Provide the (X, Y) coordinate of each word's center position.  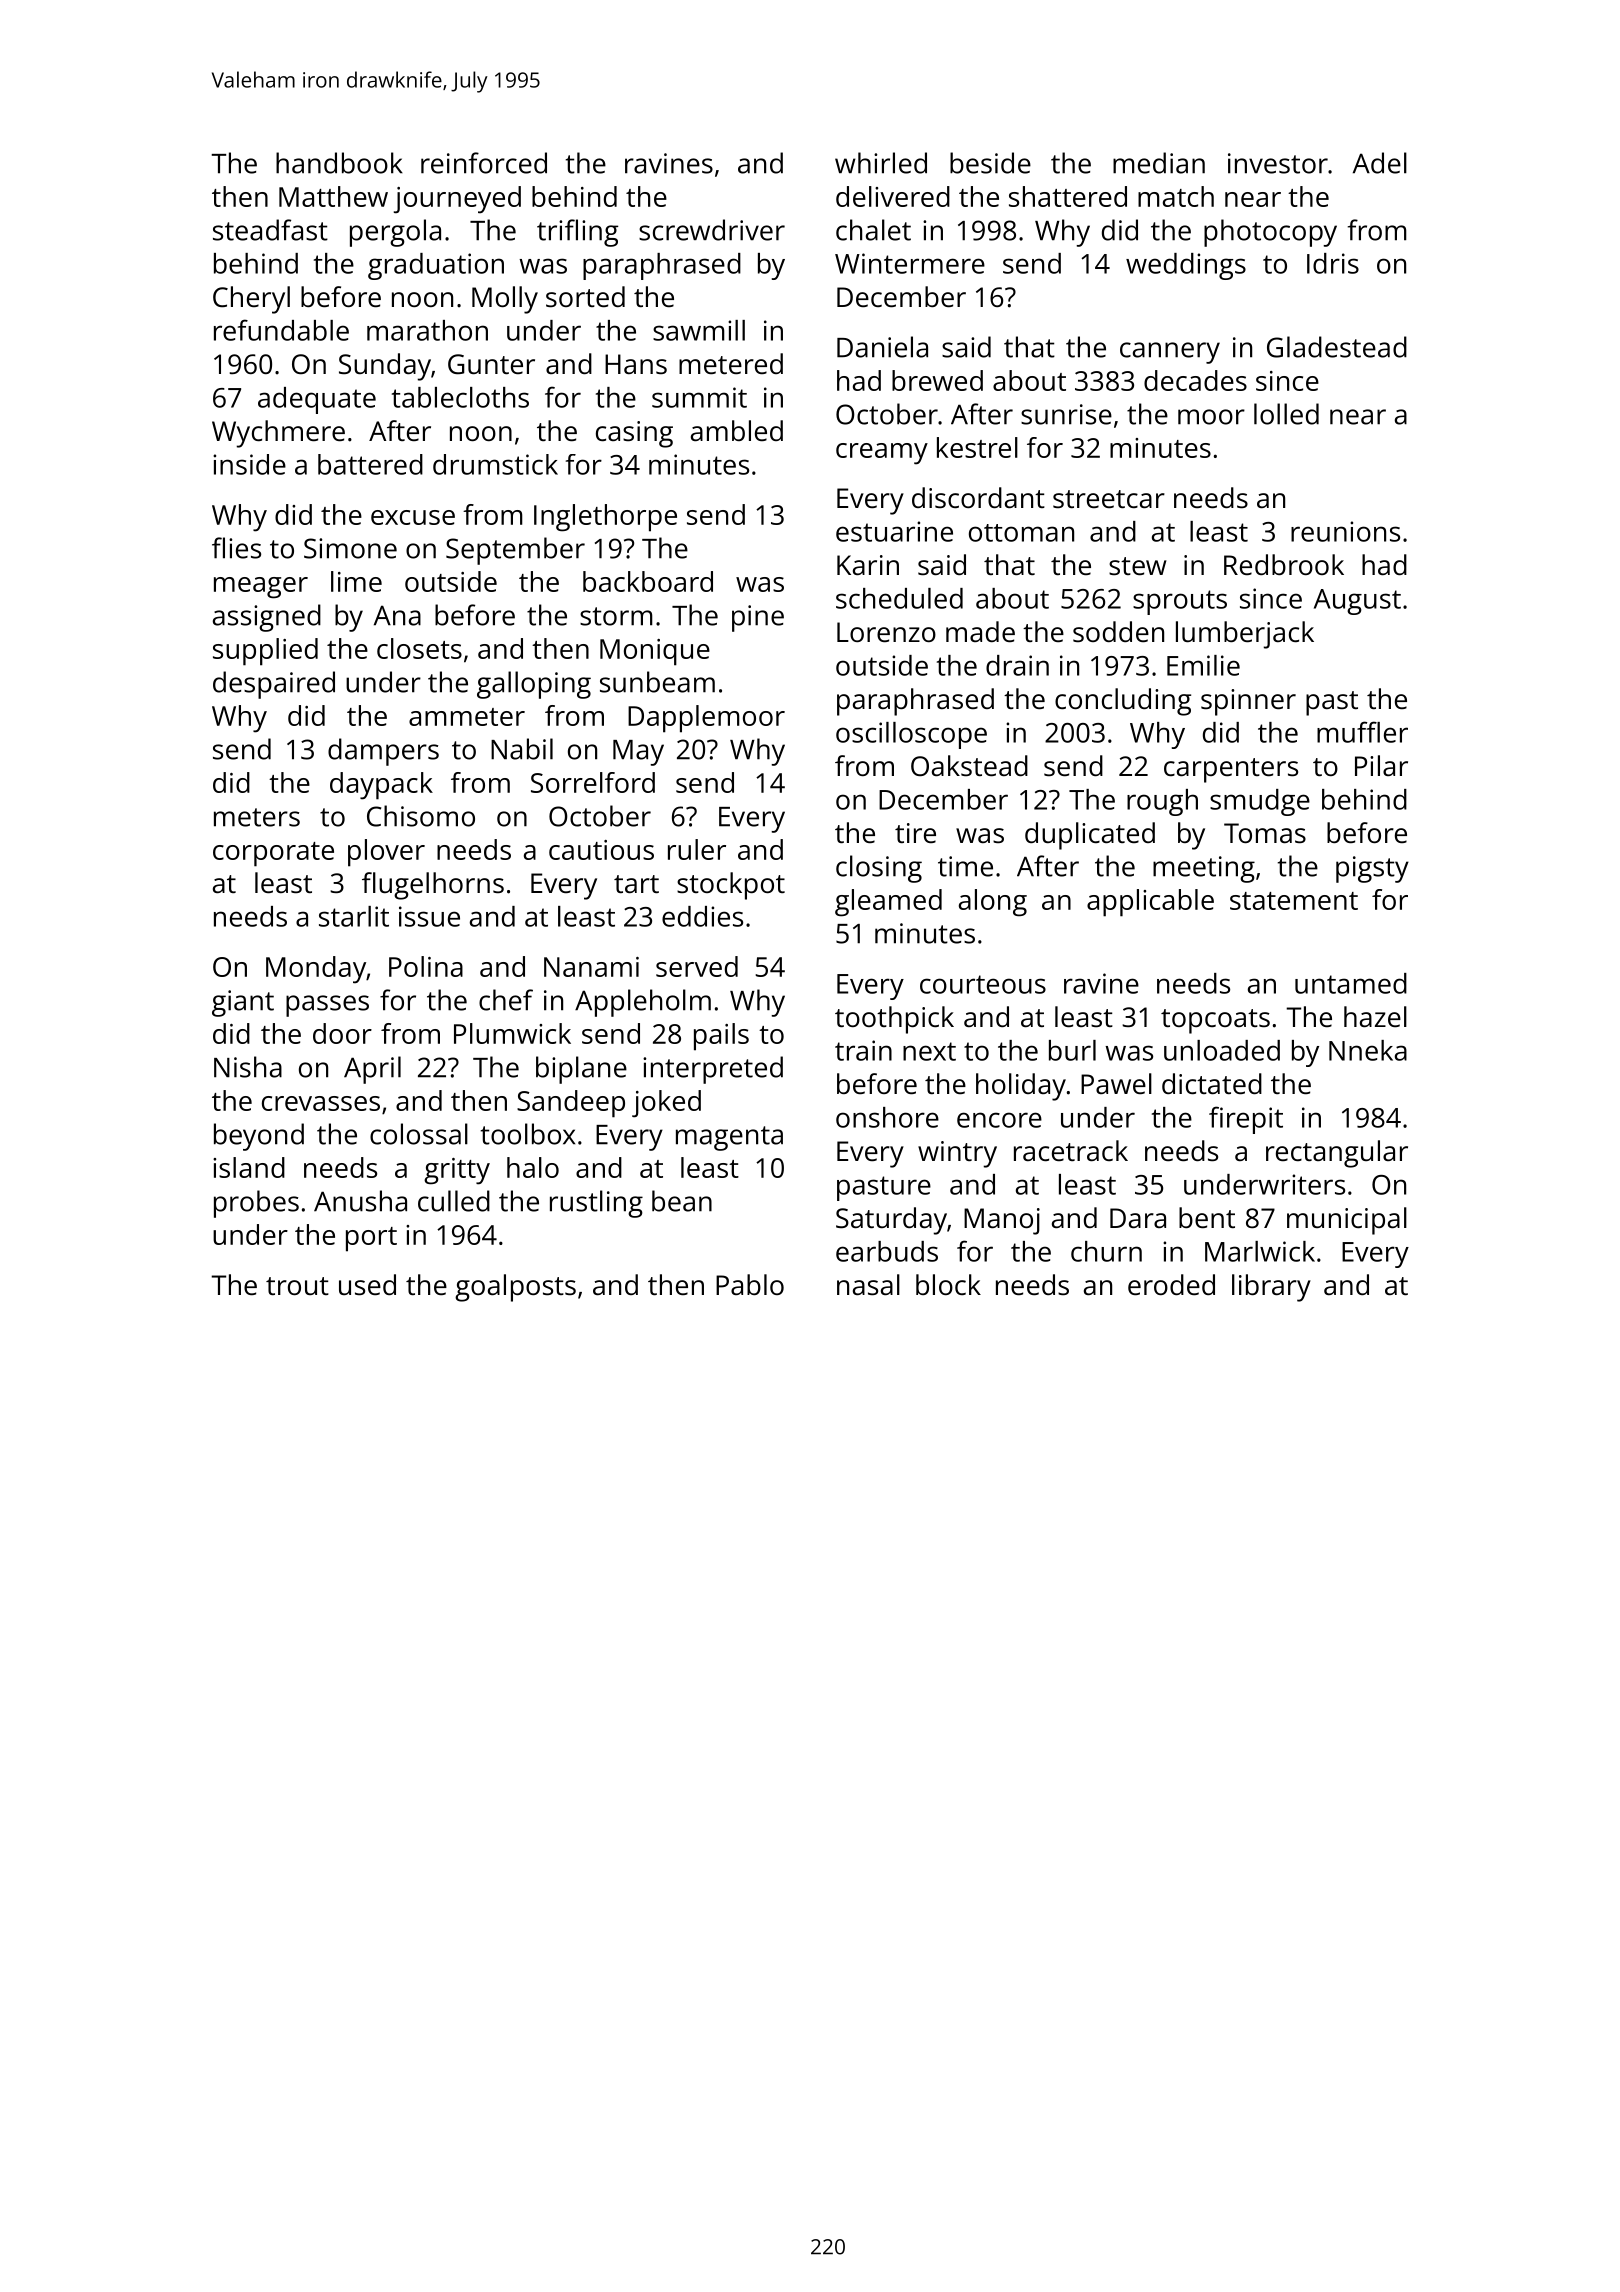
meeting (1204, 869)
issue (429, 916)
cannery (1170, 353)
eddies (702, 916)
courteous (983, 984)
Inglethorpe (605, 518)
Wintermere (910, 263)
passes (327, 1006)
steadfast (270, 230)
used (367, 1285)
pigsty (1372, 869)
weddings (1186, 266)
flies (236, 548)
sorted (585, 297)
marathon (427, 330)
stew (1138, 566)
